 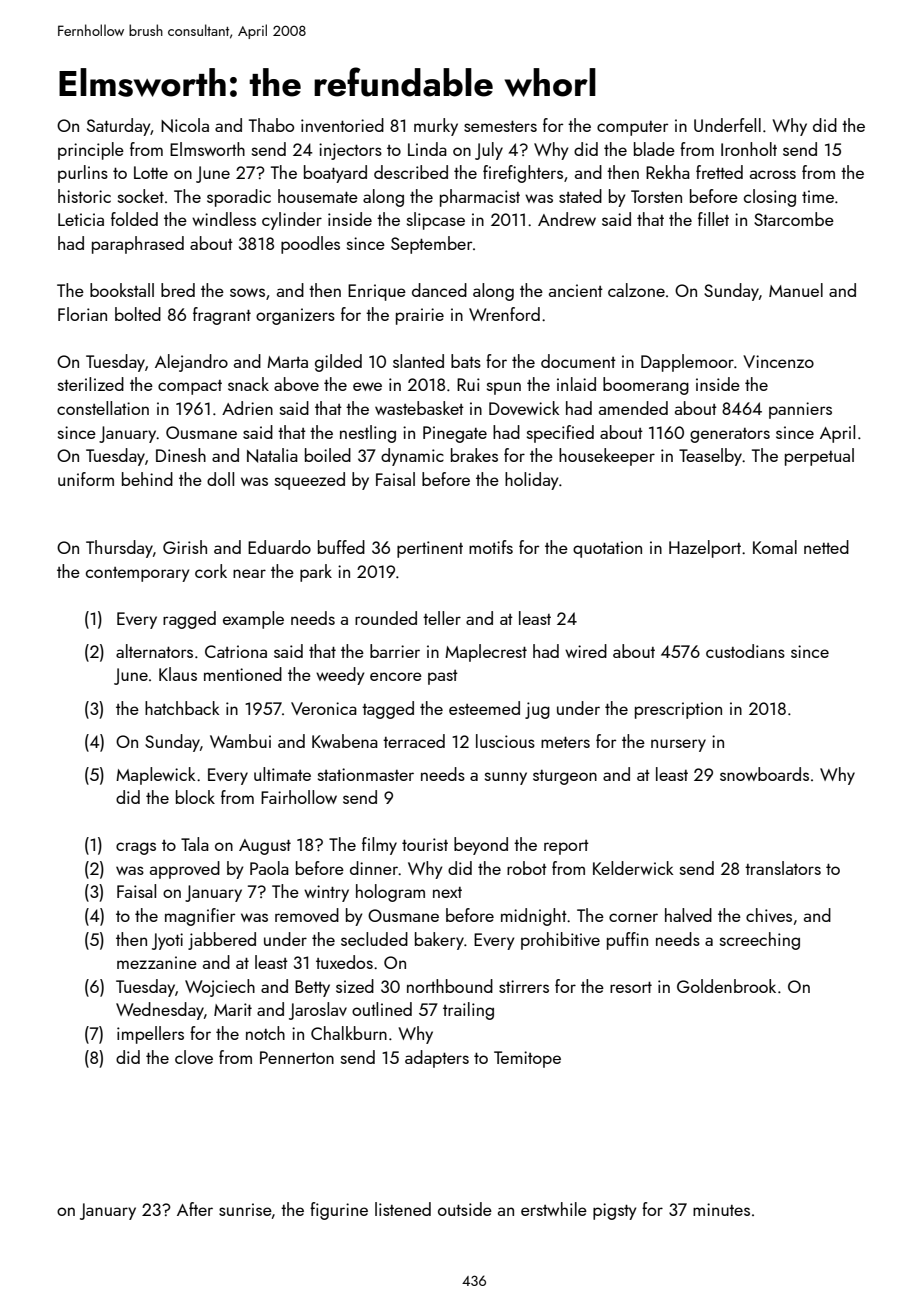 I want to click on bookstall, so click(x=122, y=290).
